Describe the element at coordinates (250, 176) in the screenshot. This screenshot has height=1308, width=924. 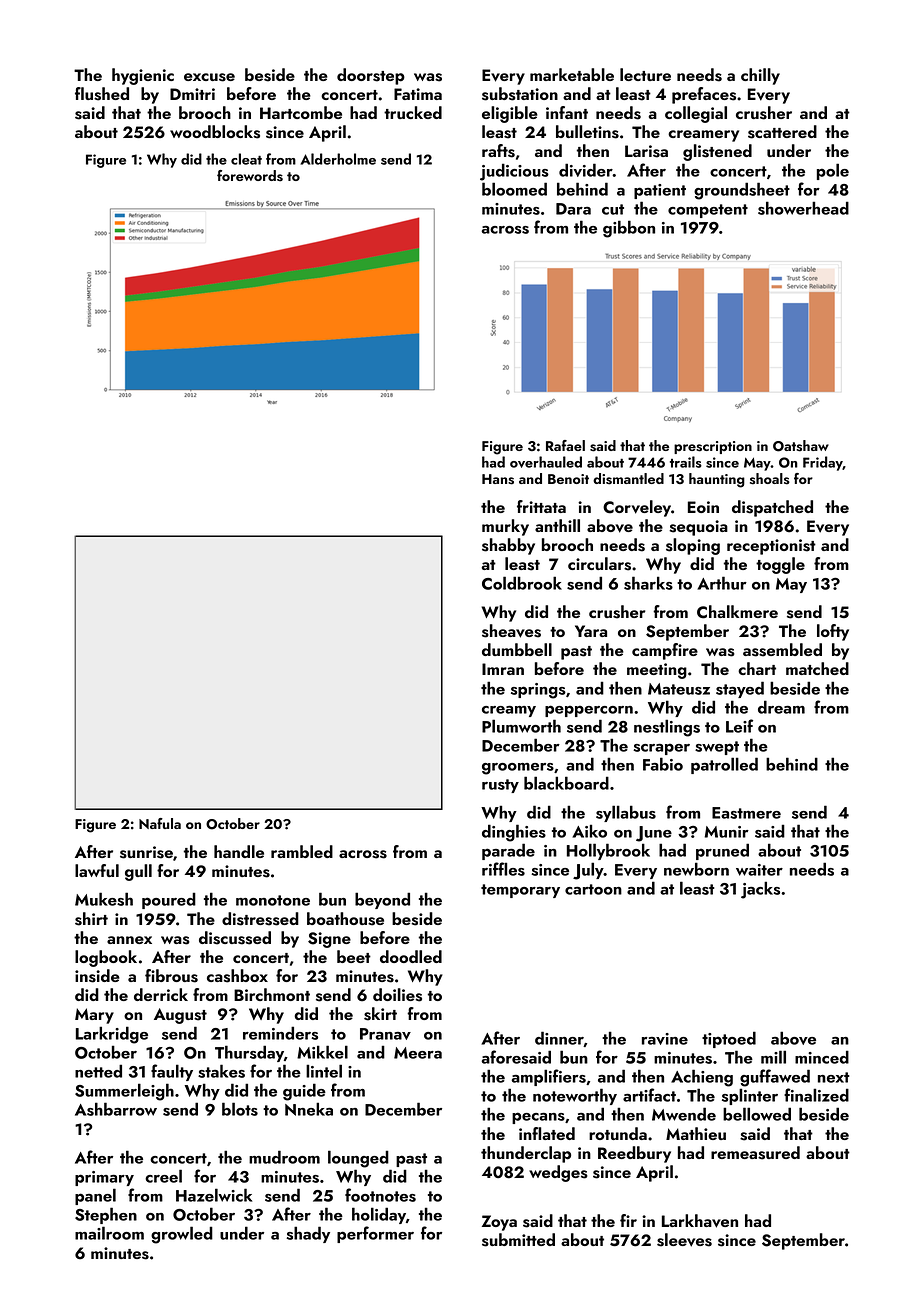
I see `forewords` at that location.
